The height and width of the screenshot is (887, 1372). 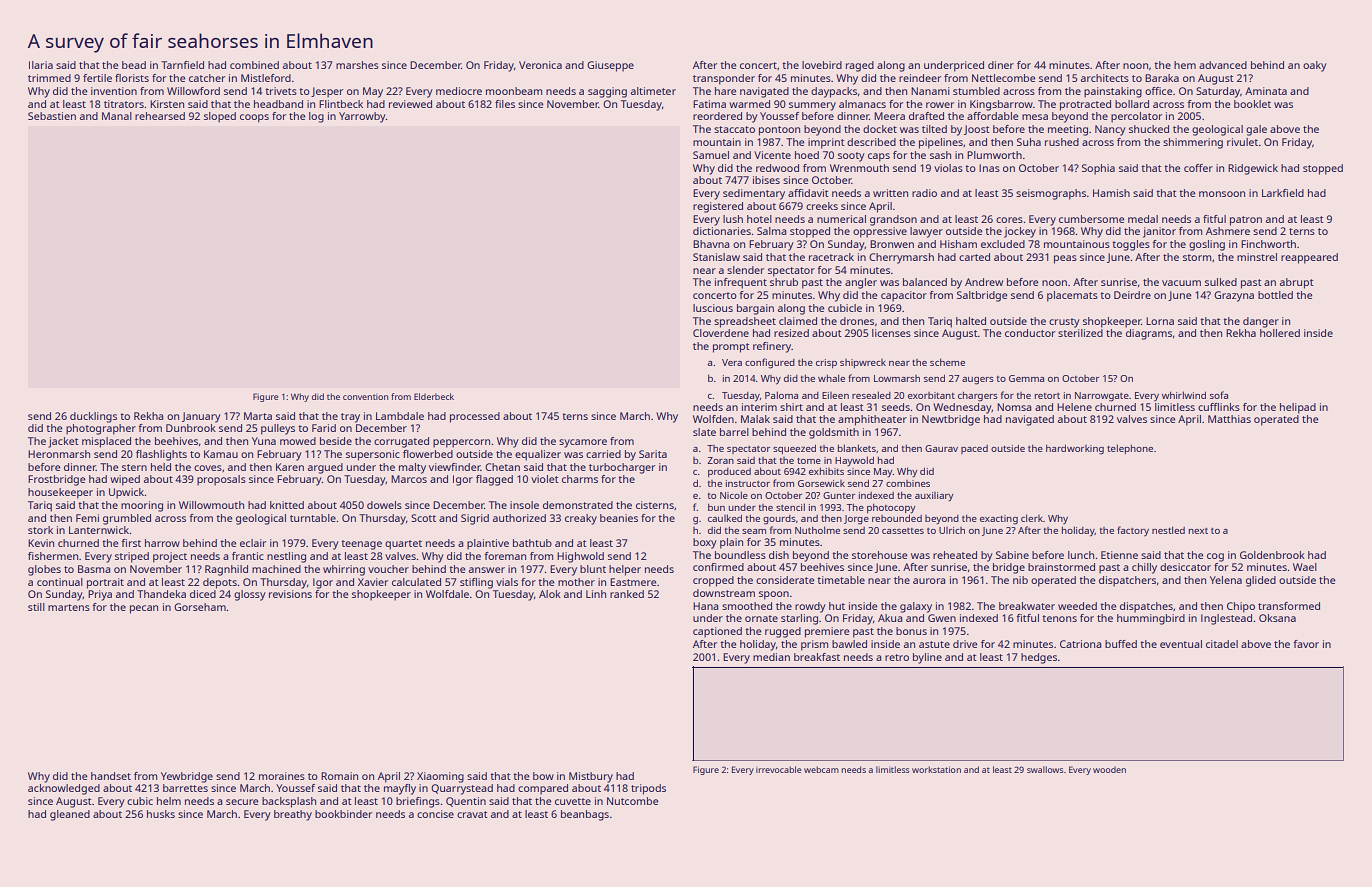 I want to click on bow, so click(x=543, y=776).
